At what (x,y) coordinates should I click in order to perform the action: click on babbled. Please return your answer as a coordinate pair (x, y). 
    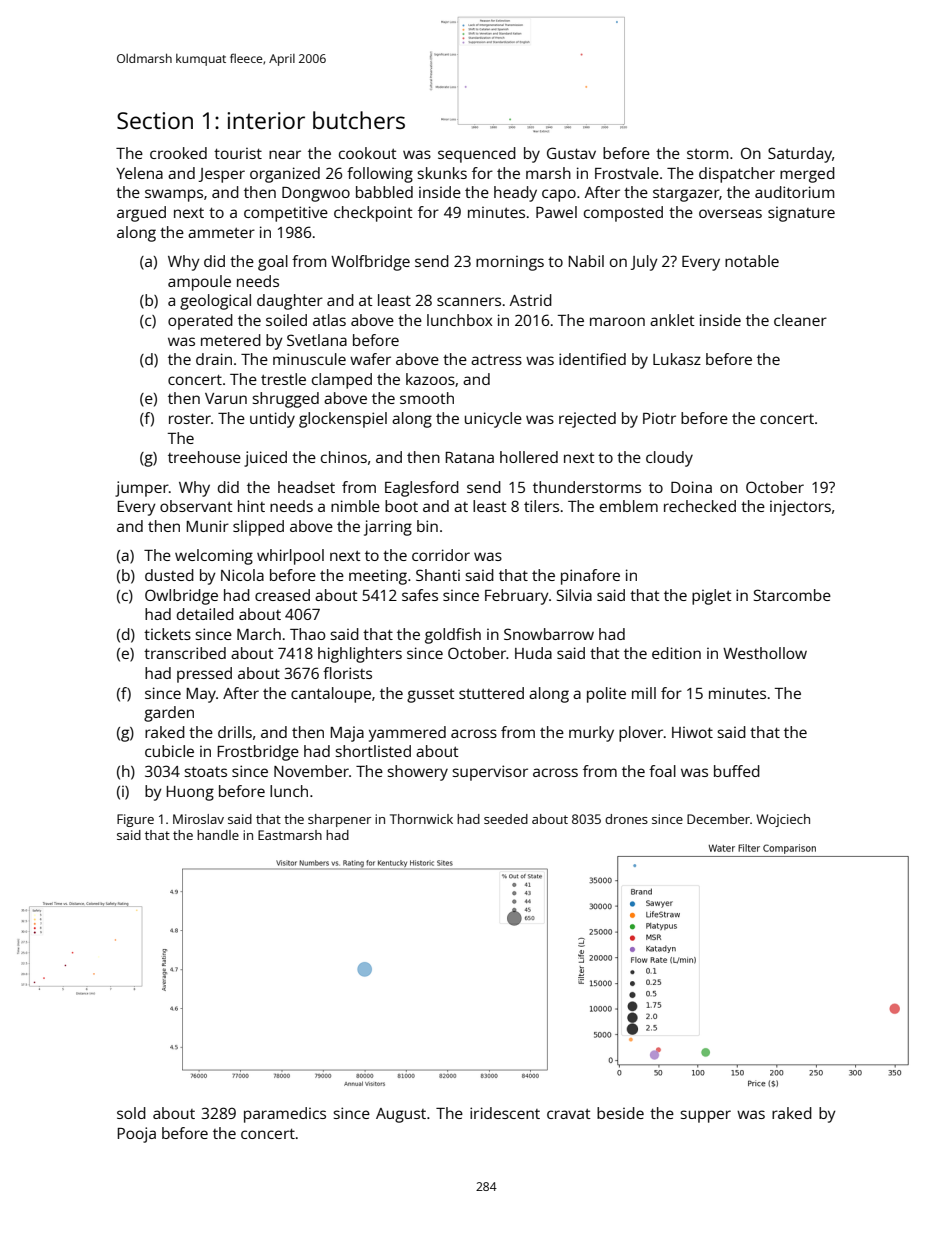
    Looking at the image, I should click on (384, 192).
